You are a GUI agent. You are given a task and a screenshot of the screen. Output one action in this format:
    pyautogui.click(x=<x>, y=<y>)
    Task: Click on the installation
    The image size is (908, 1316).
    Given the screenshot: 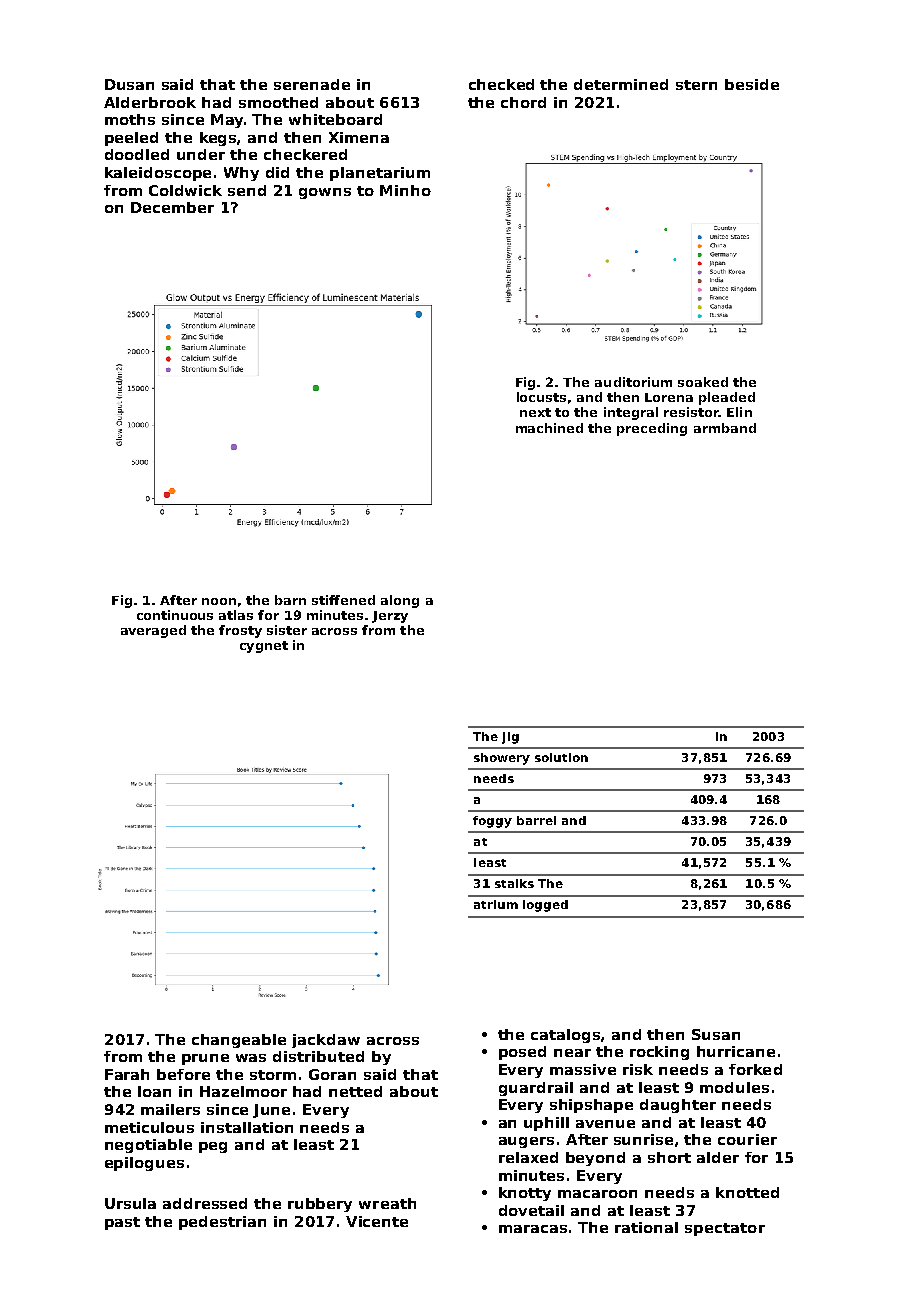 What is the action you would take?
    pyautogui.click(x=247, y=1127)
